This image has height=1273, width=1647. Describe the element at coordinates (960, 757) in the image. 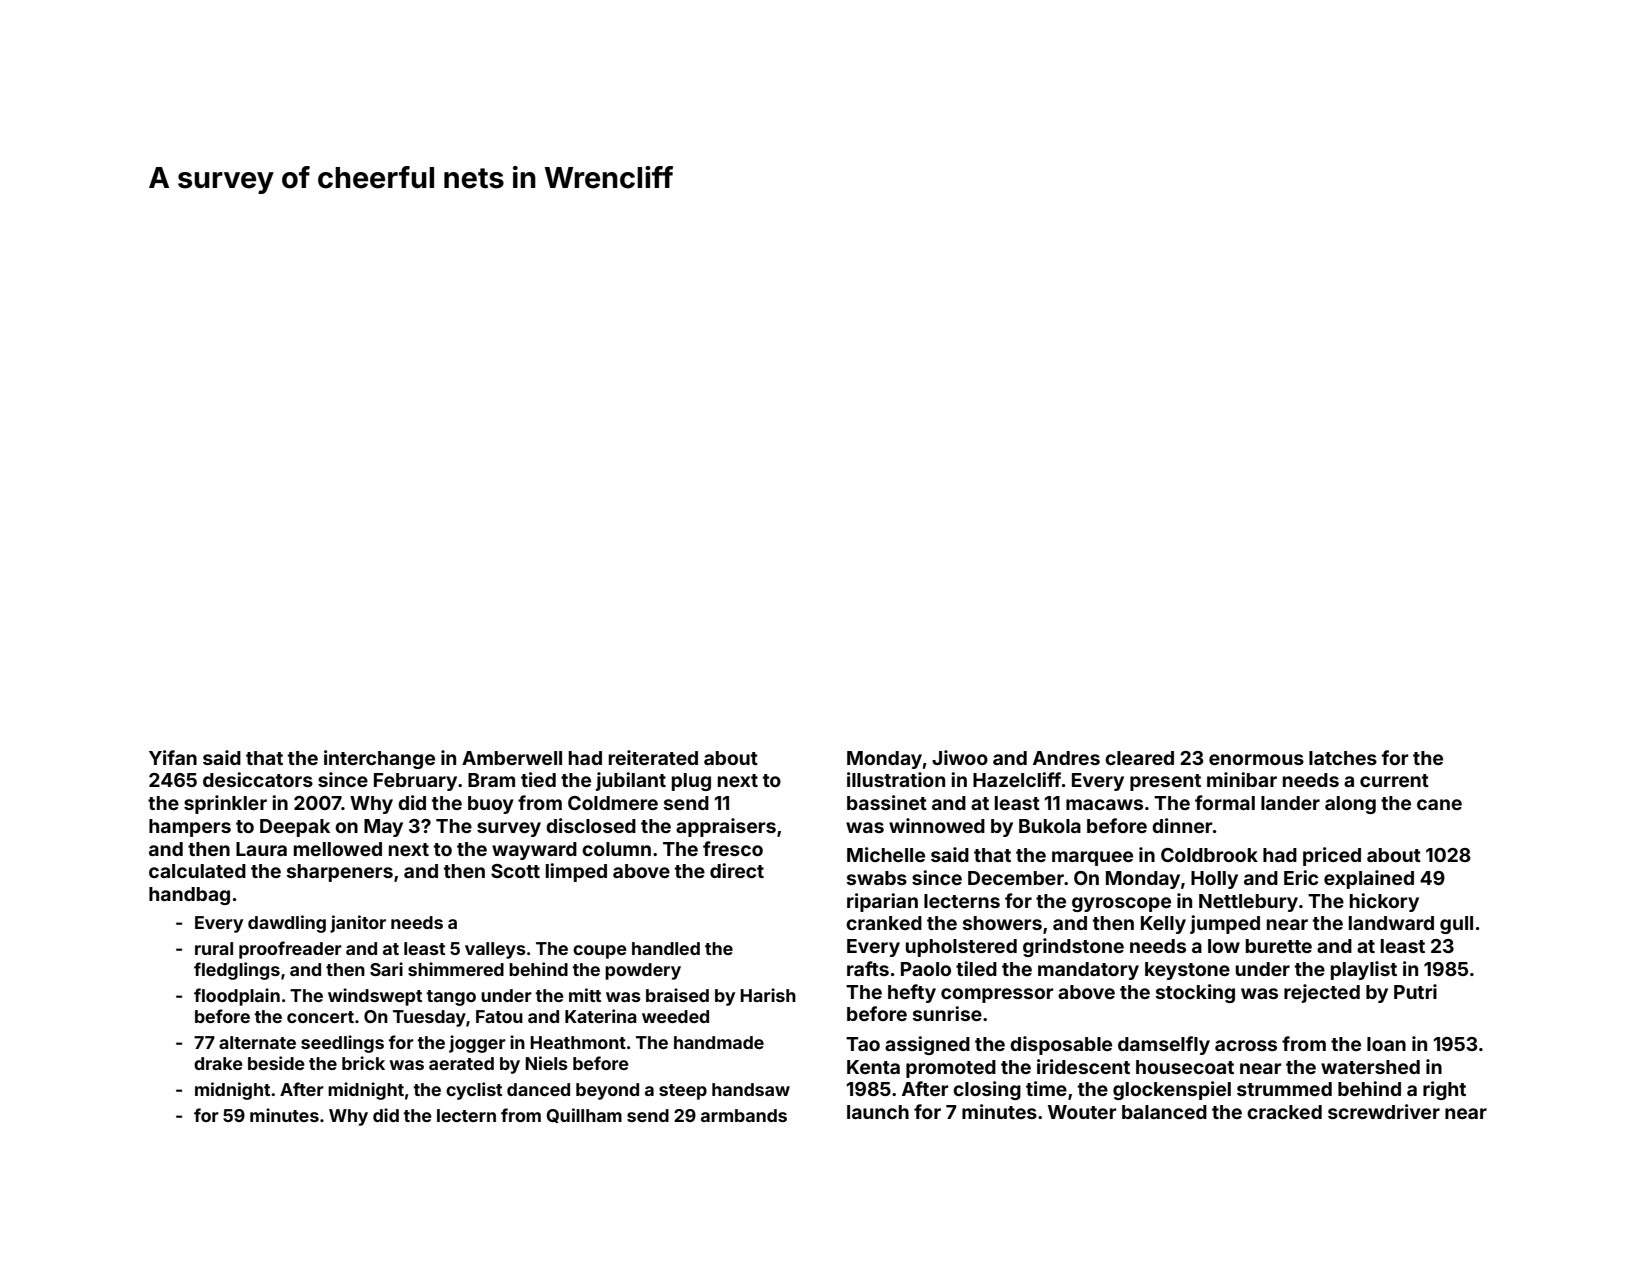

I see `Jiwoo` at that location.
